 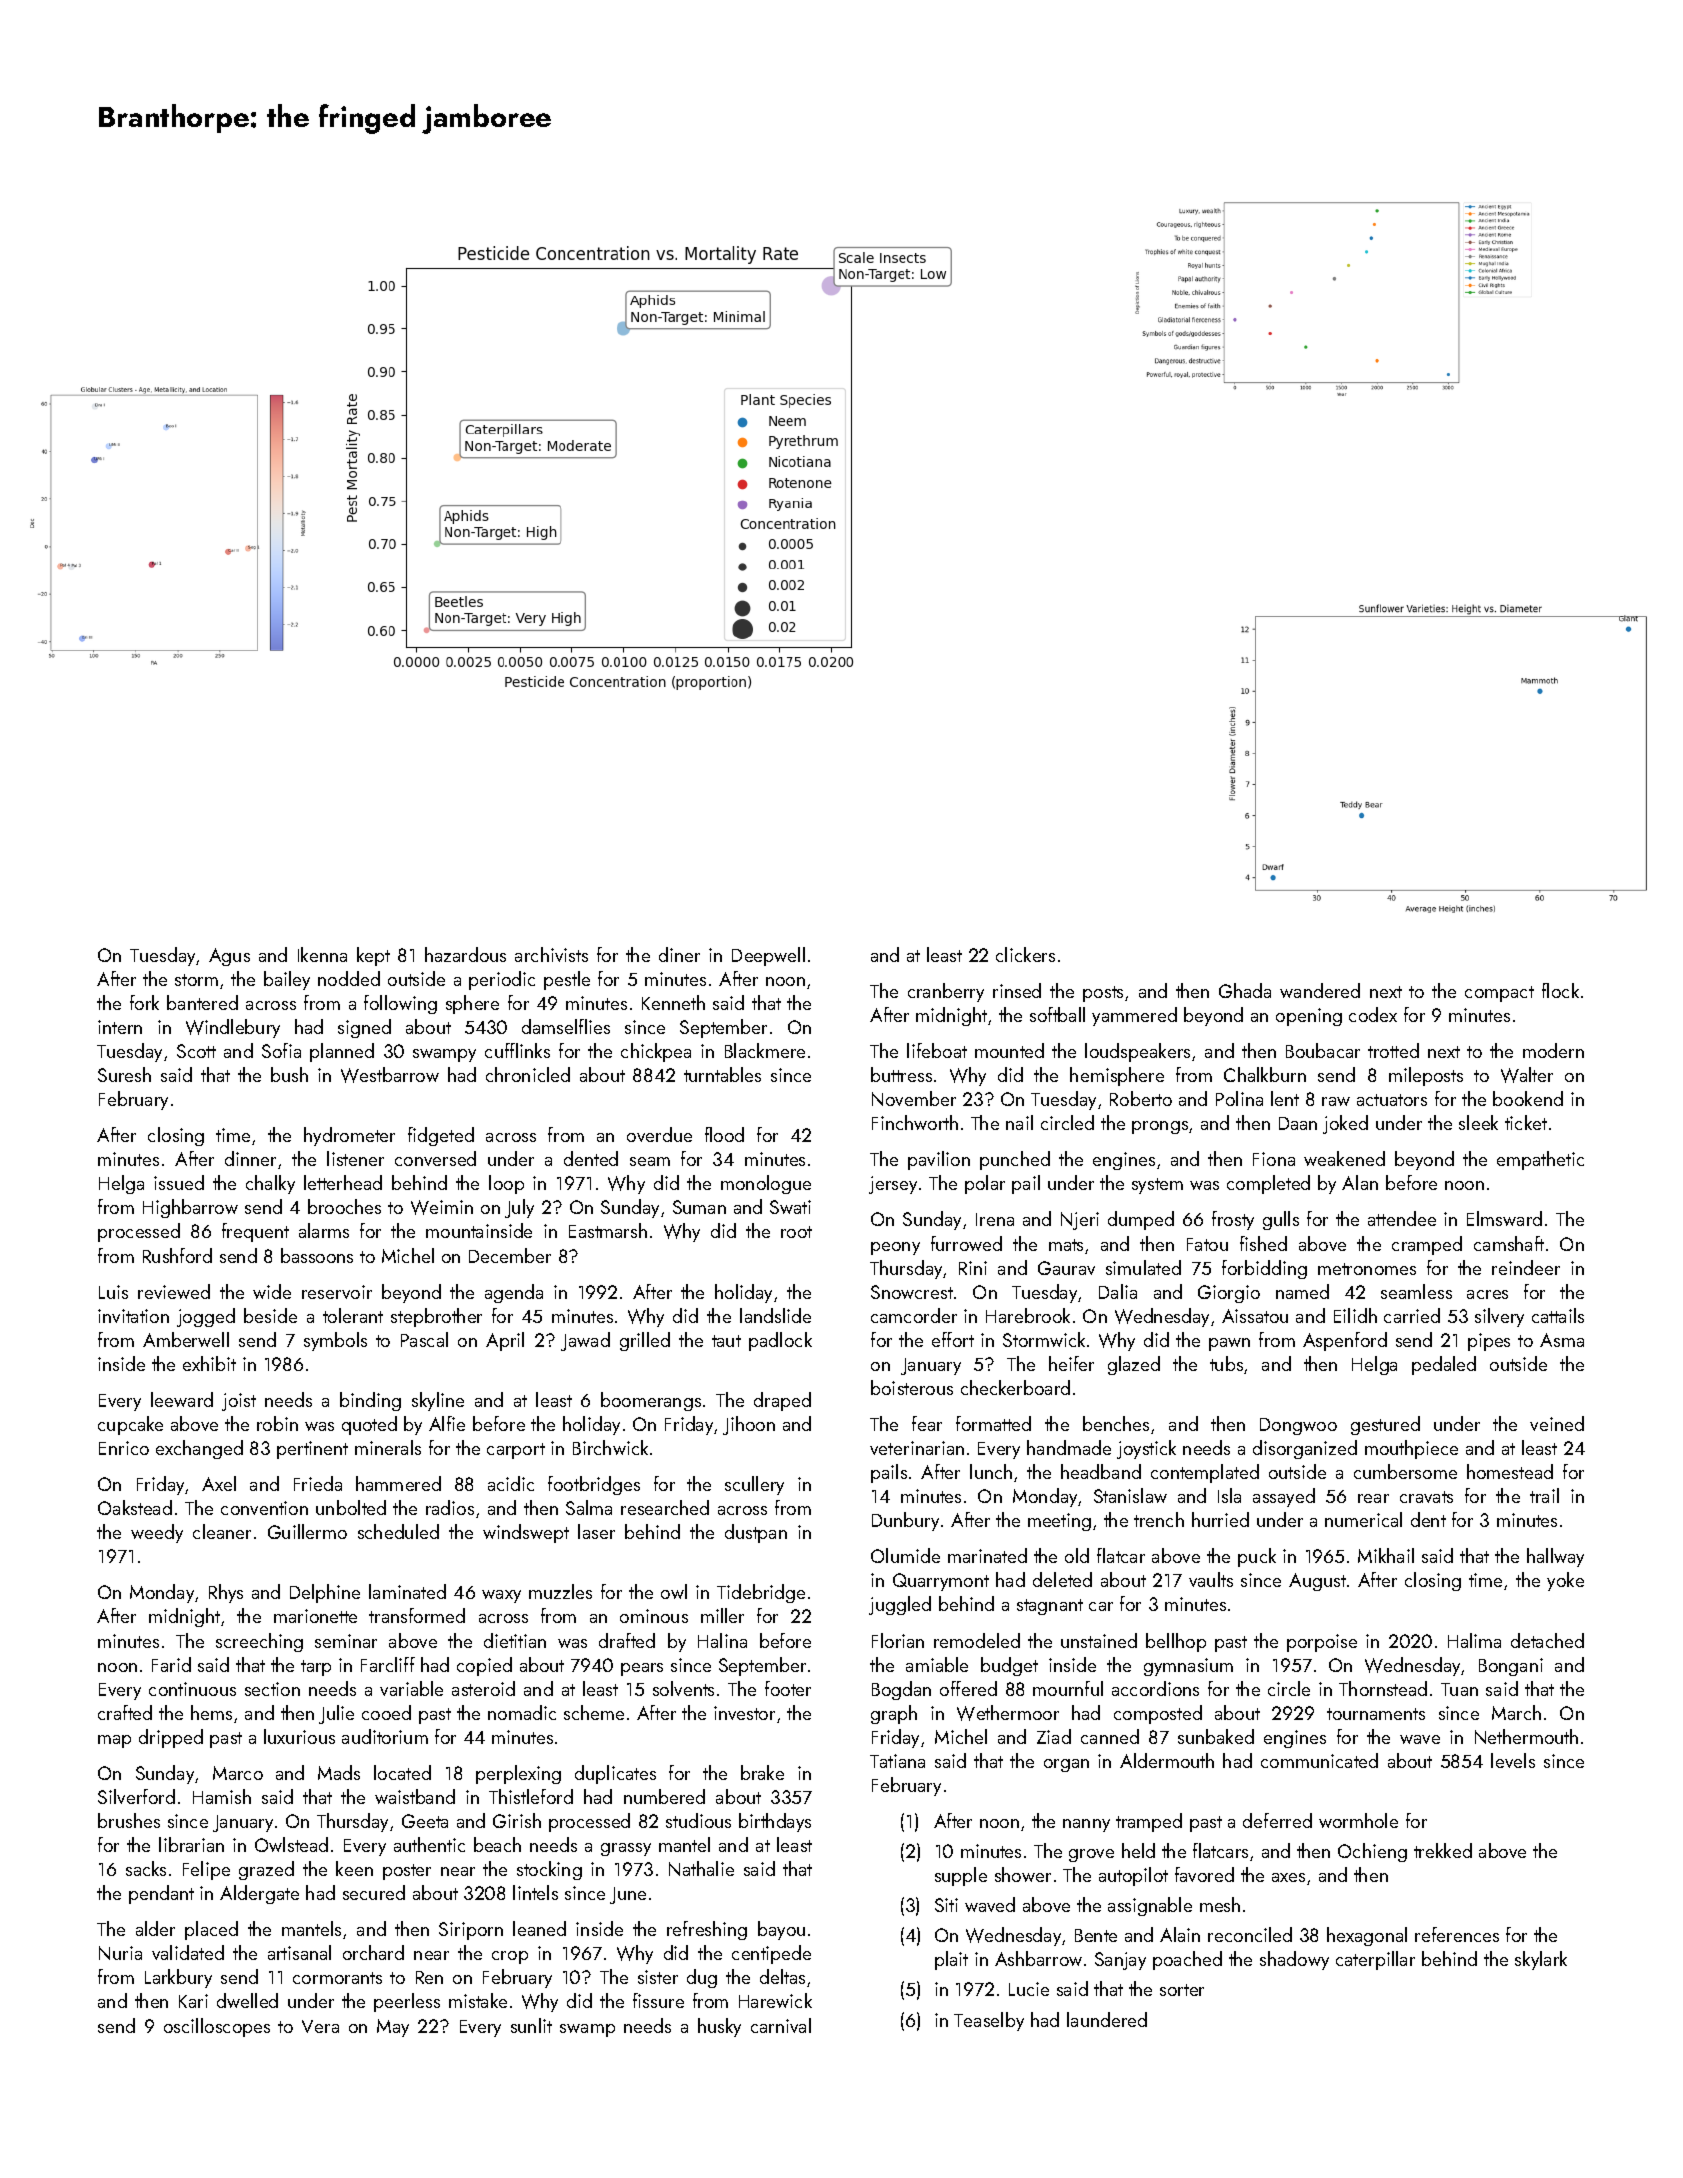 What do you see at coordinates (1017, 990) in the screenshot?
I see `rinsed` at bounding box center [1017, 990].
